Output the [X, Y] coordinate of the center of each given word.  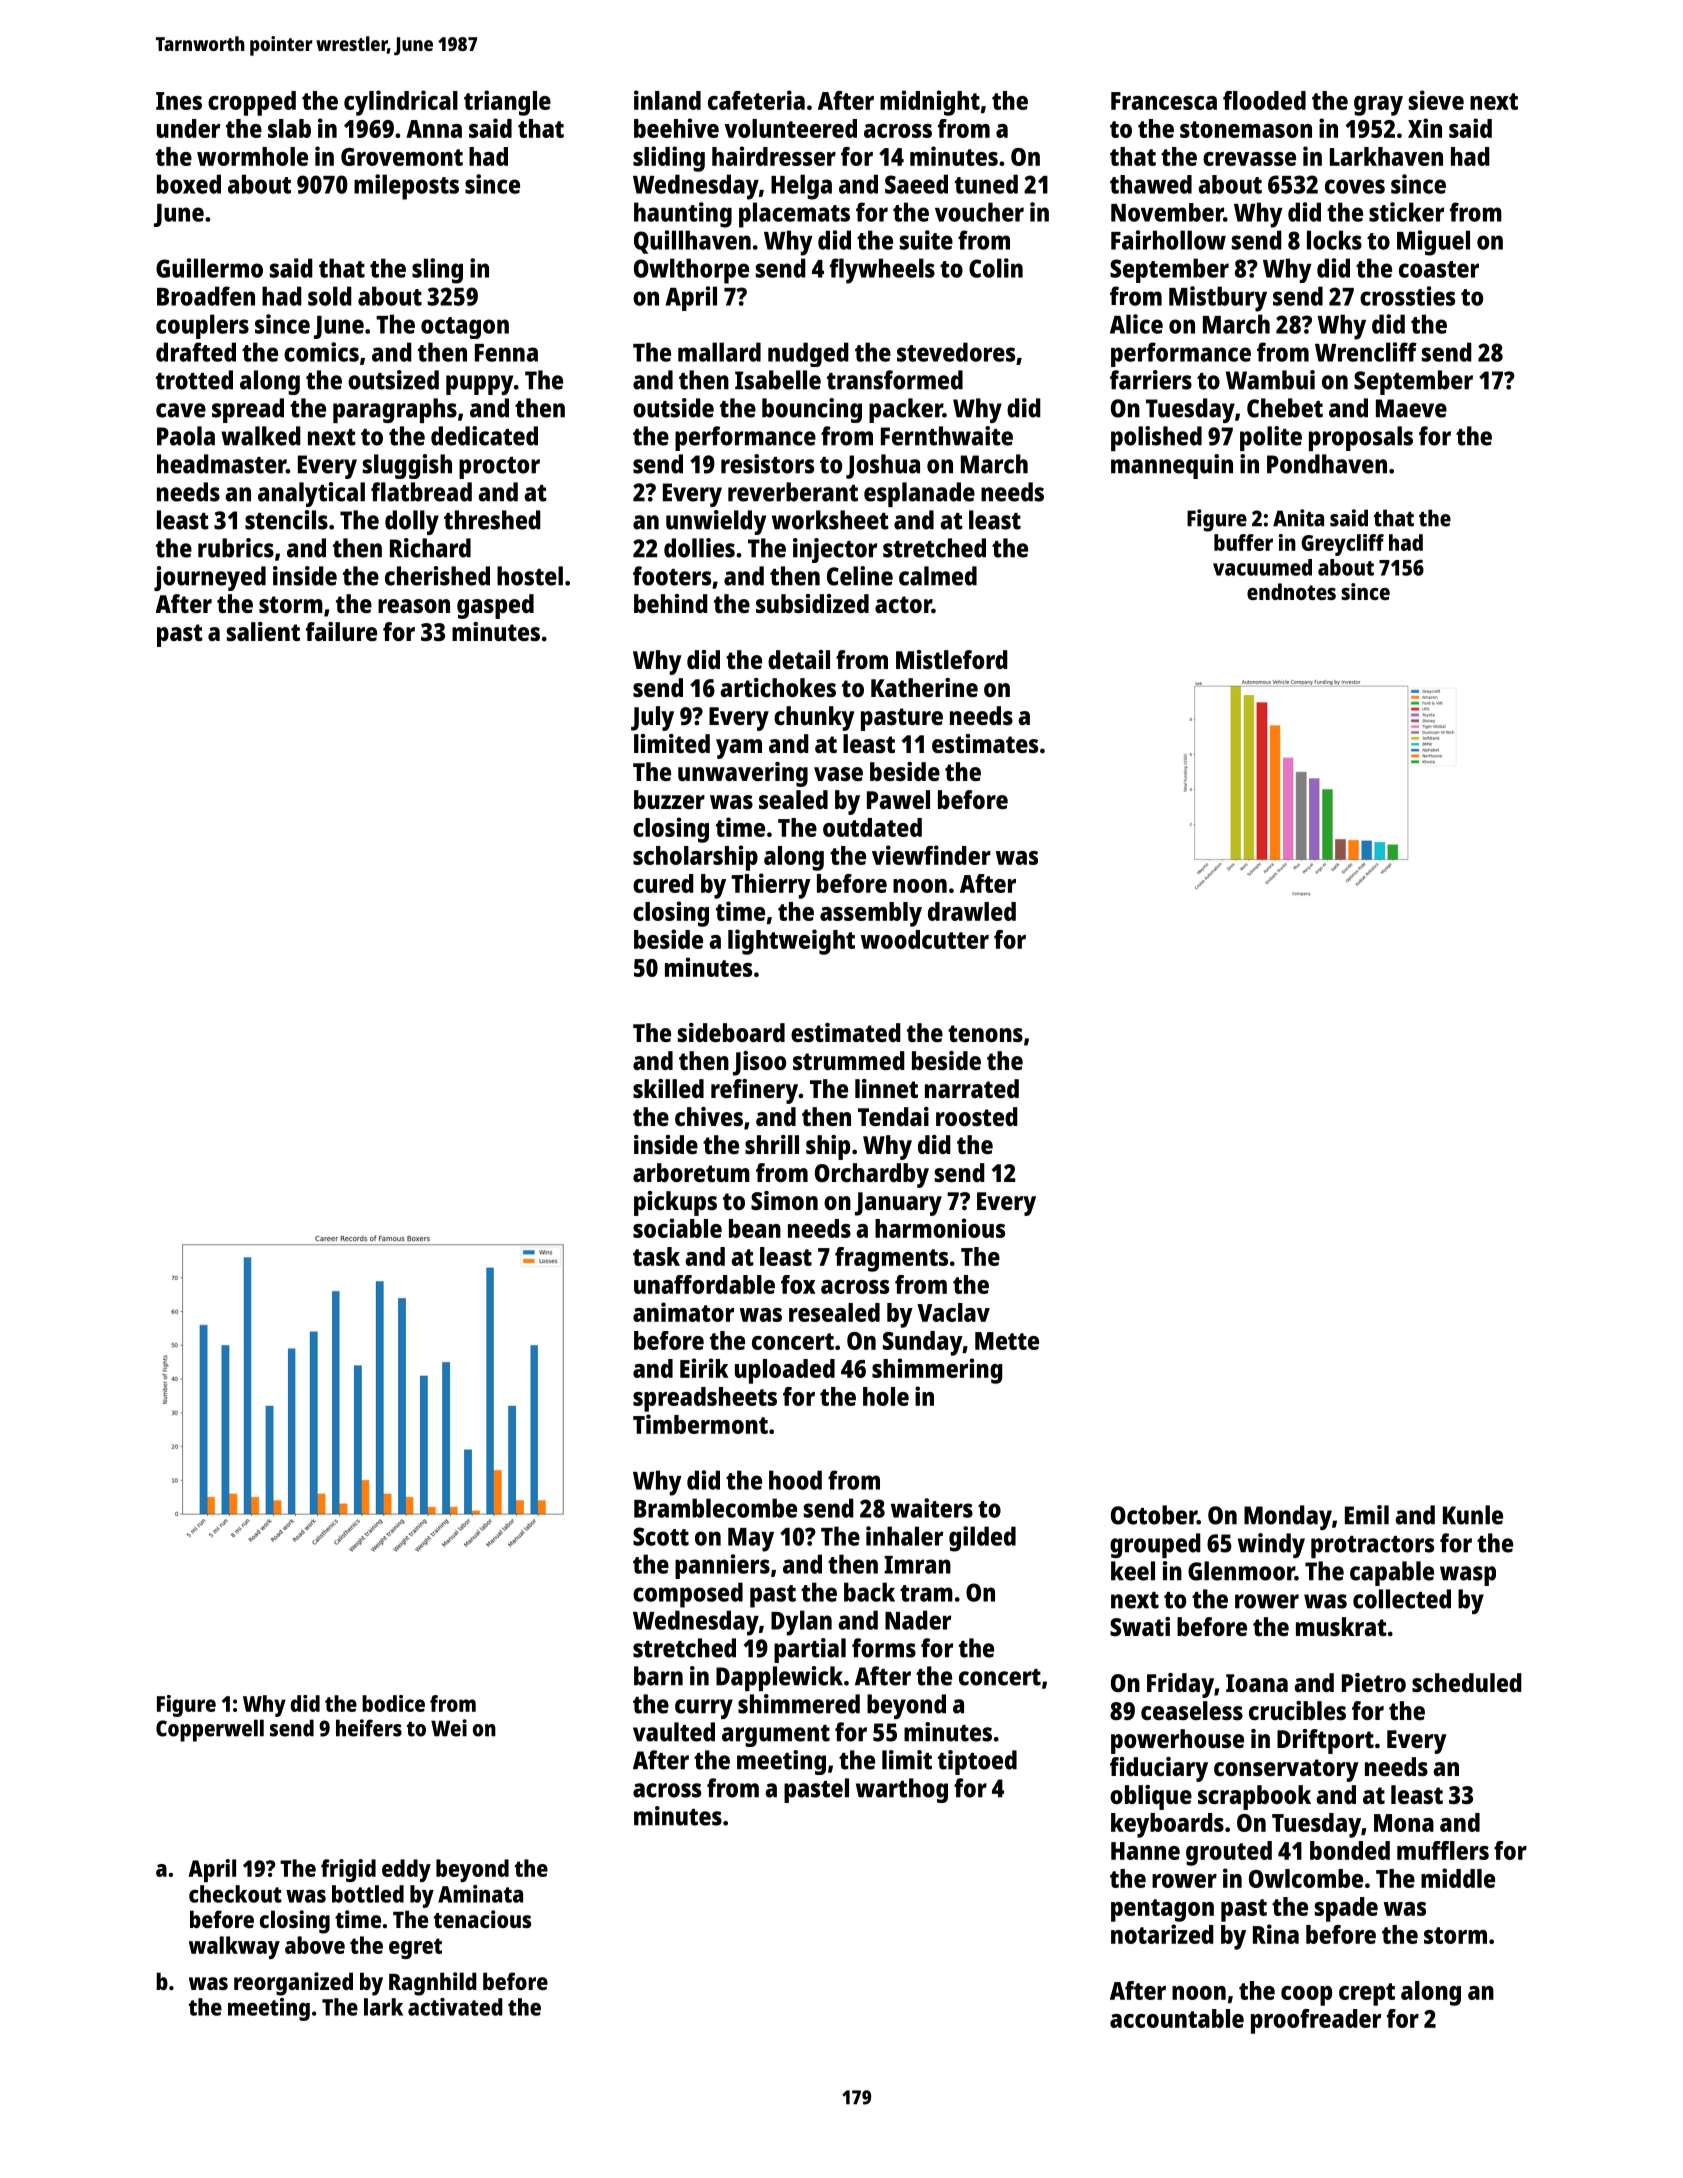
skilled [668, 1088]
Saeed [916, 184]
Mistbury [1218, 299]
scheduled [1467, 1682]
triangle [507, 103]
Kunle [1473, 1515]
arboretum [691, 1172]
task [656, 1256]
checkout [235, 1894]
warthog [902, 1790]
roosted [977, 1116]
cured [663, 883]
